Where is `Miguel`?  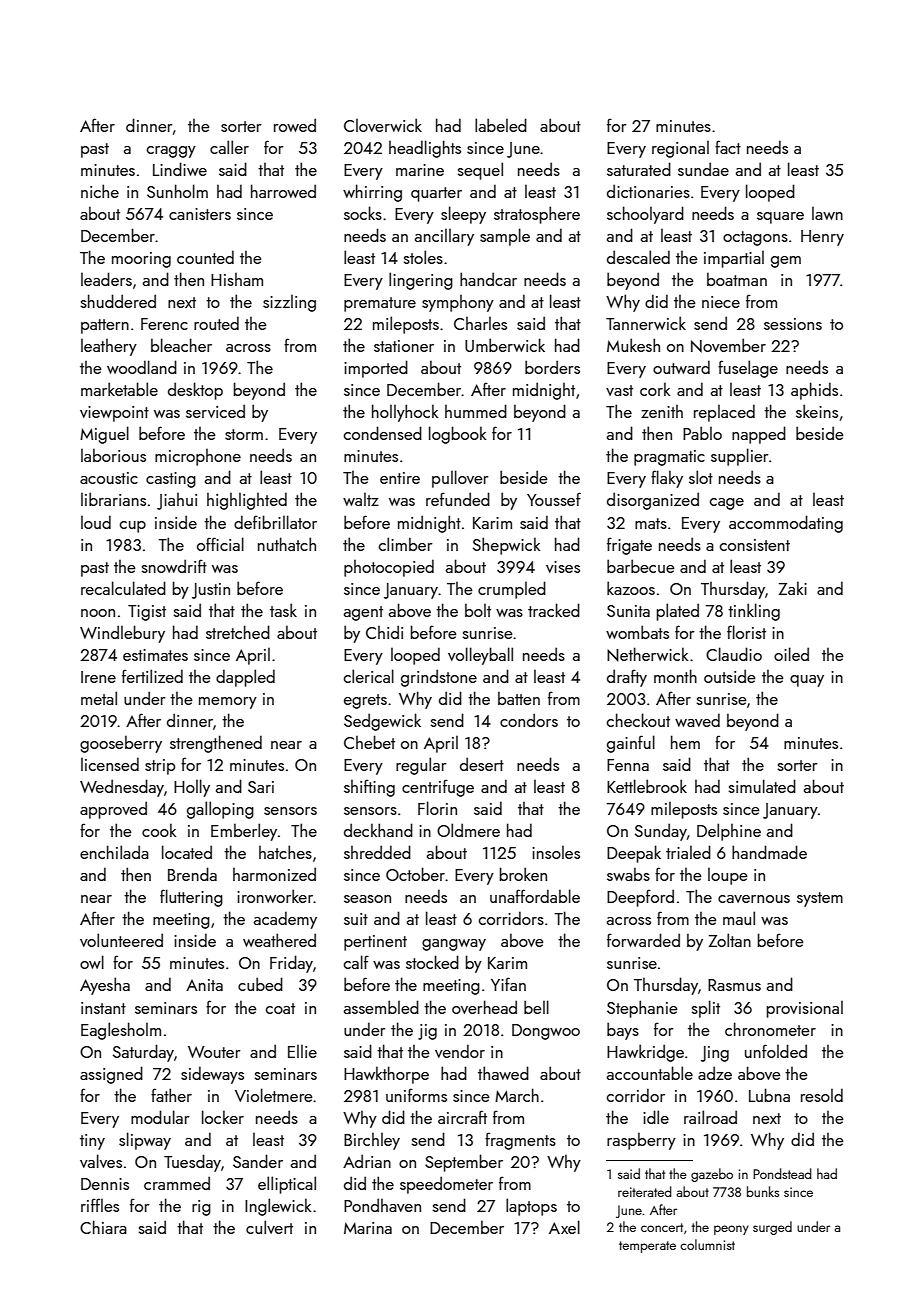
Miguel is located at coordinates (104, 435).
